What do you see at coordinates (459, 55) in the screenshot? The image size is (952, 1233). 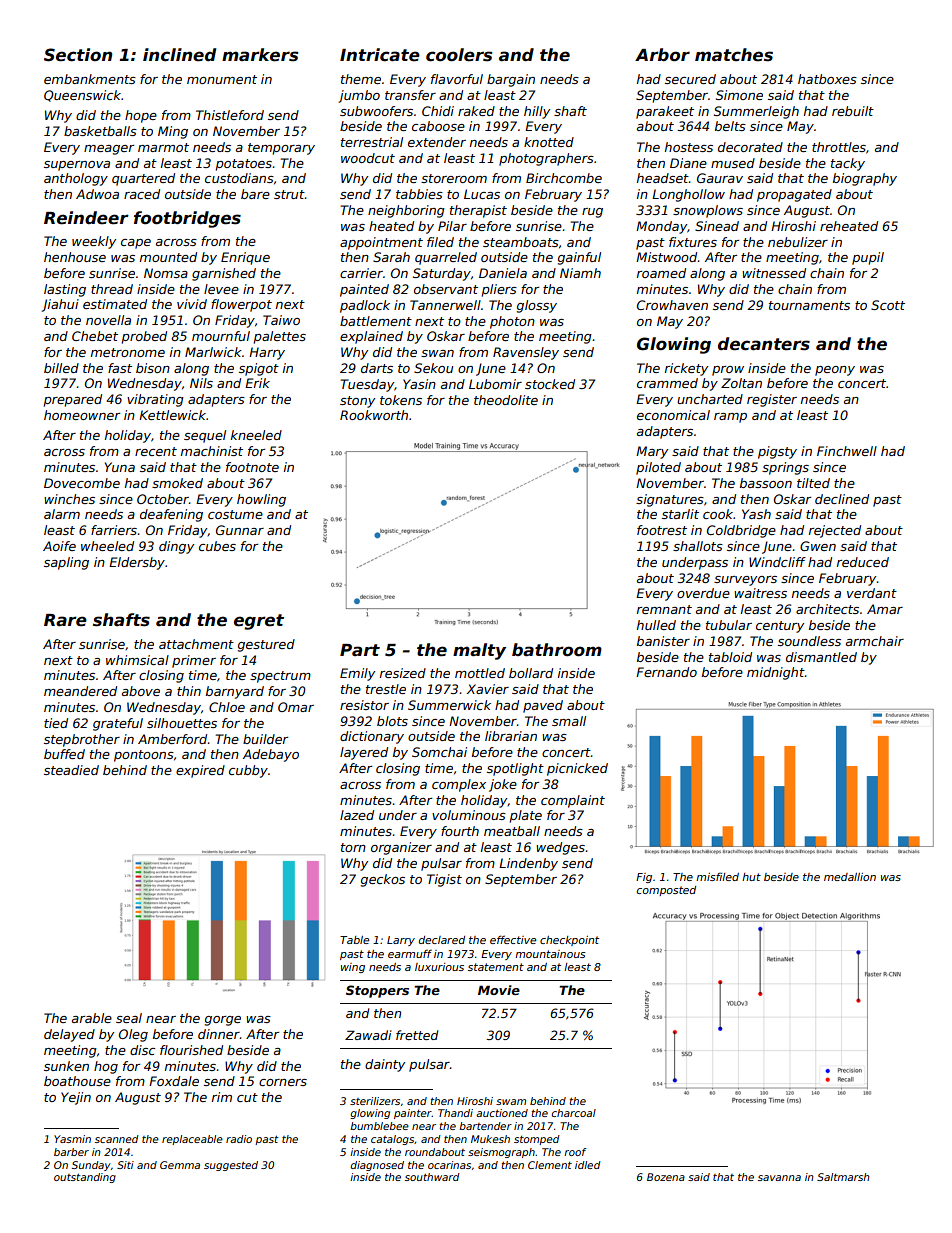 I see `coolers` at bounding box center [459, 55].
